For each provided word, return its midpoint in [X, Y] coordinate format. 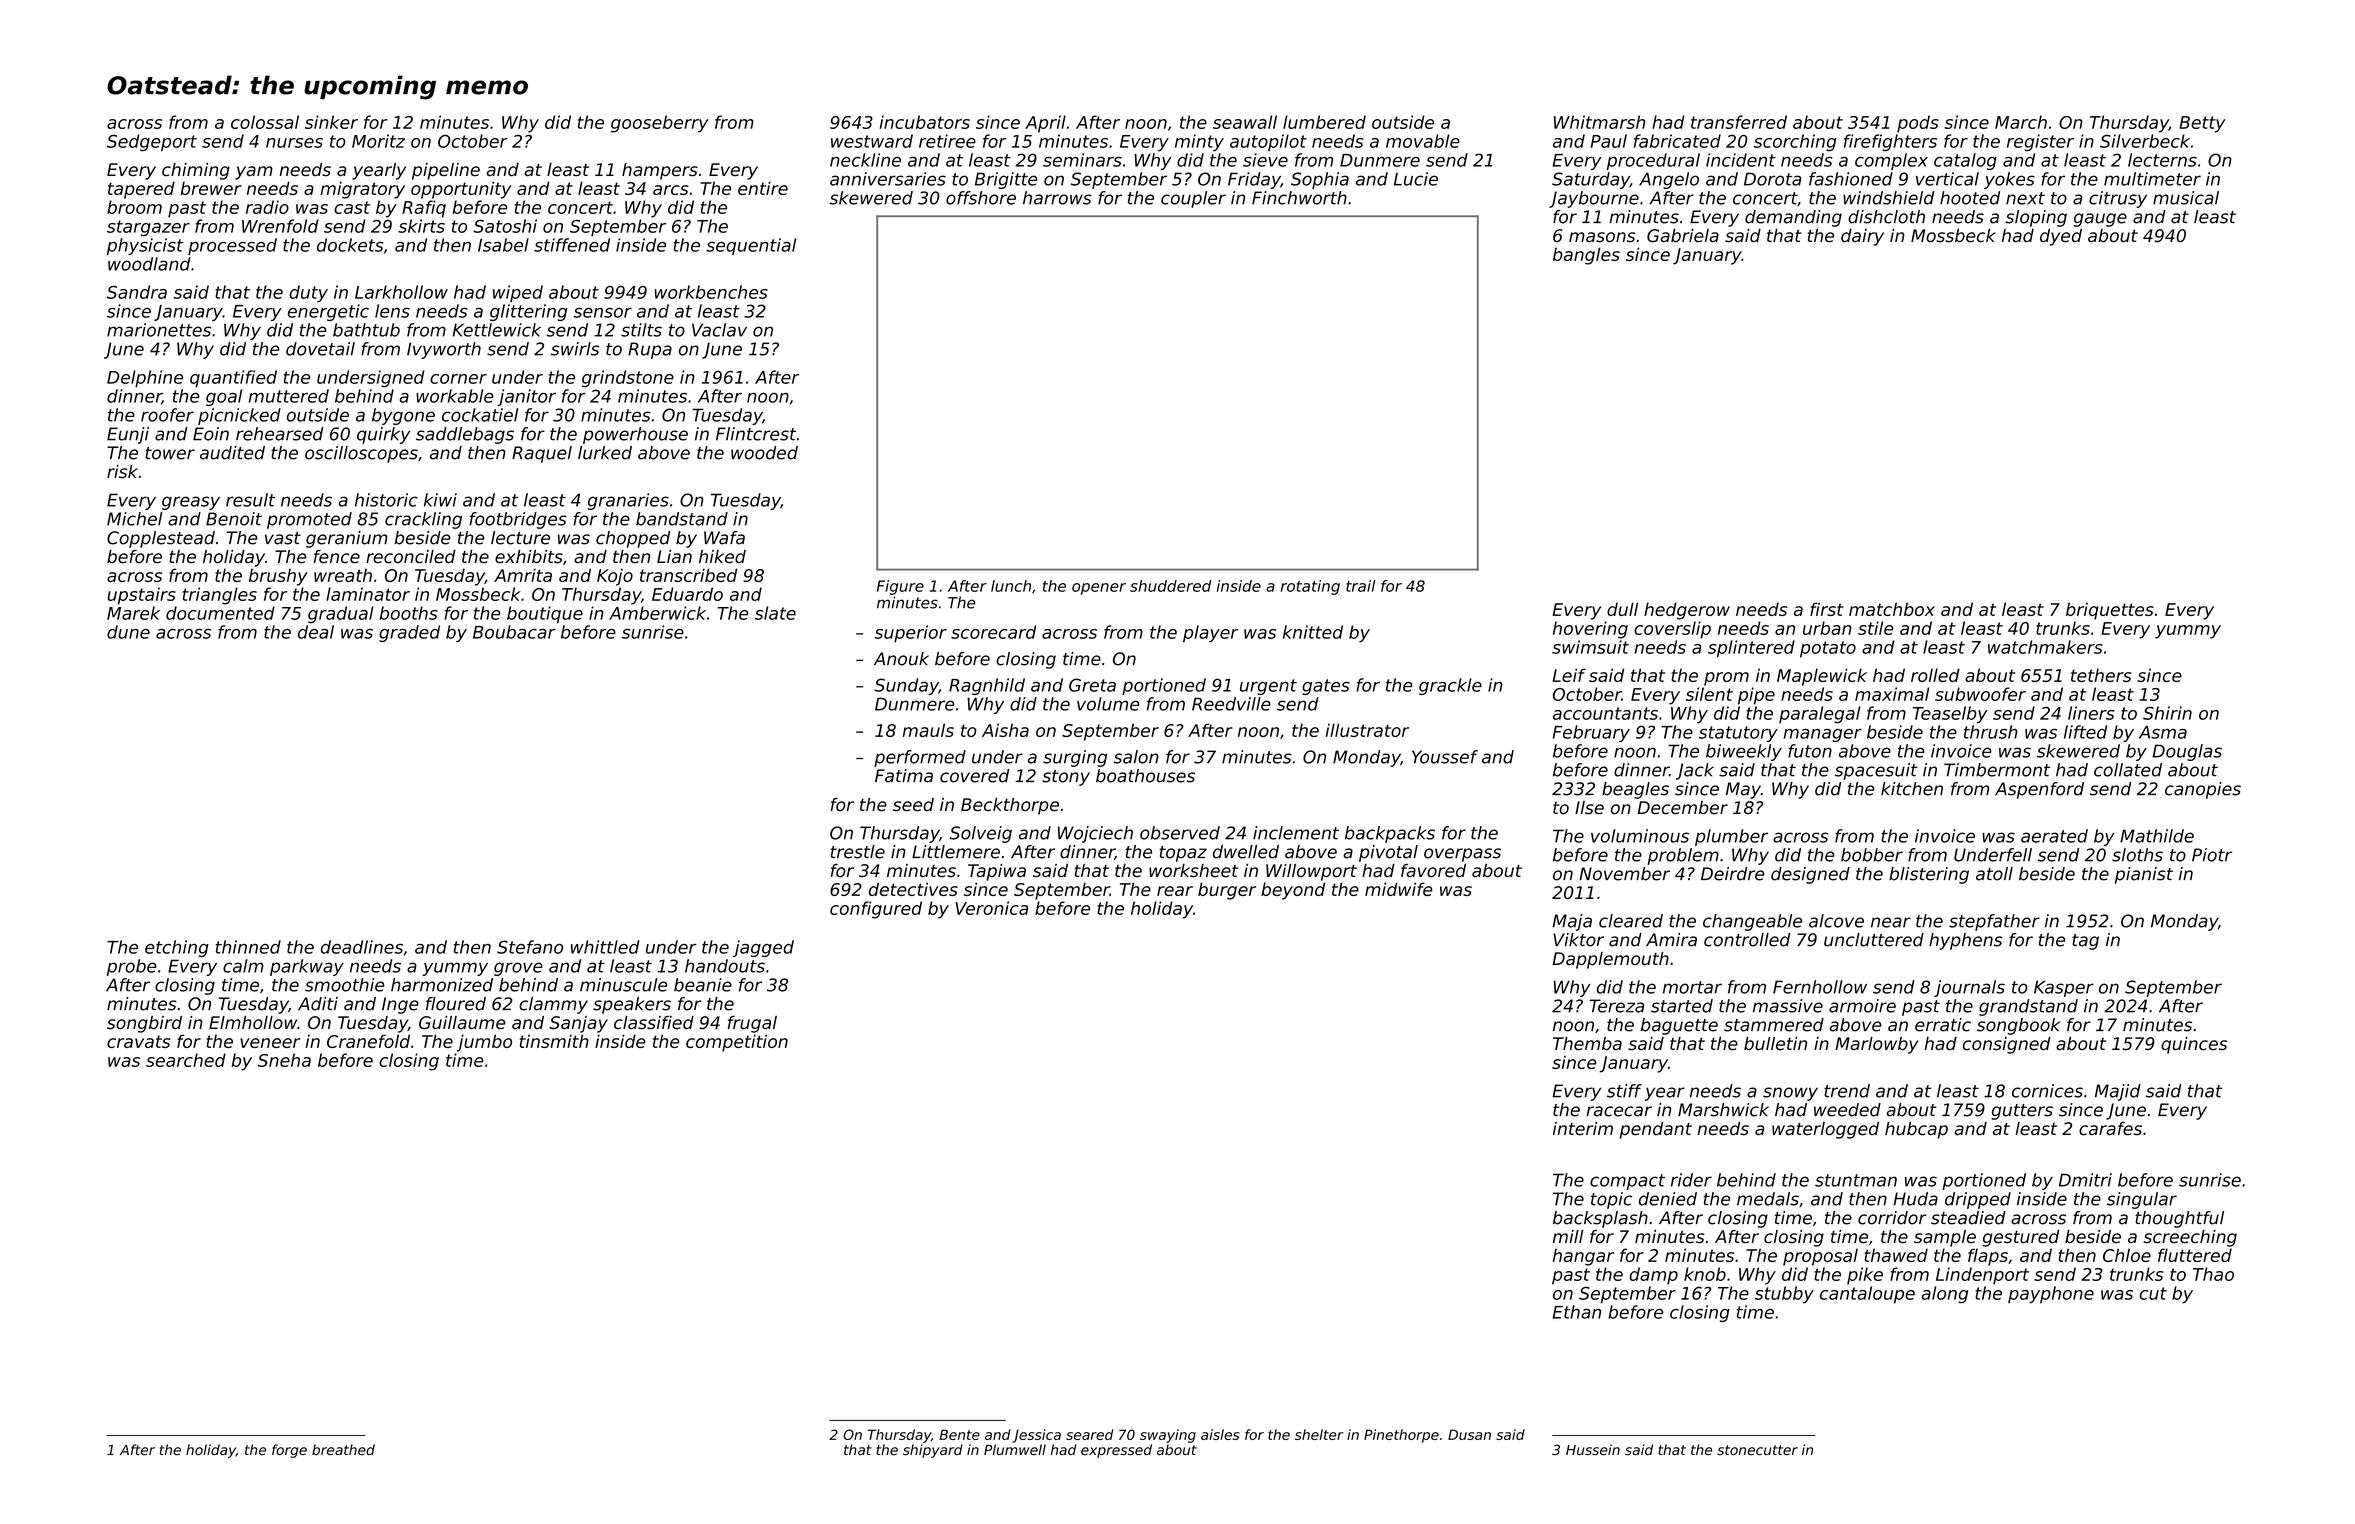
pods [1918, 124]
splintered [1751, 649]
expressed [1116, 1451]
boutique [545, 614]
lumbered [1324, 122]
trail [1360, 586]
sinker [331, 122]
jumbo [484, 1043]
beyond [1293, 891]
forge [289, 1451]
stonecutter [1757, 1450]
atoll [1994, 874]
